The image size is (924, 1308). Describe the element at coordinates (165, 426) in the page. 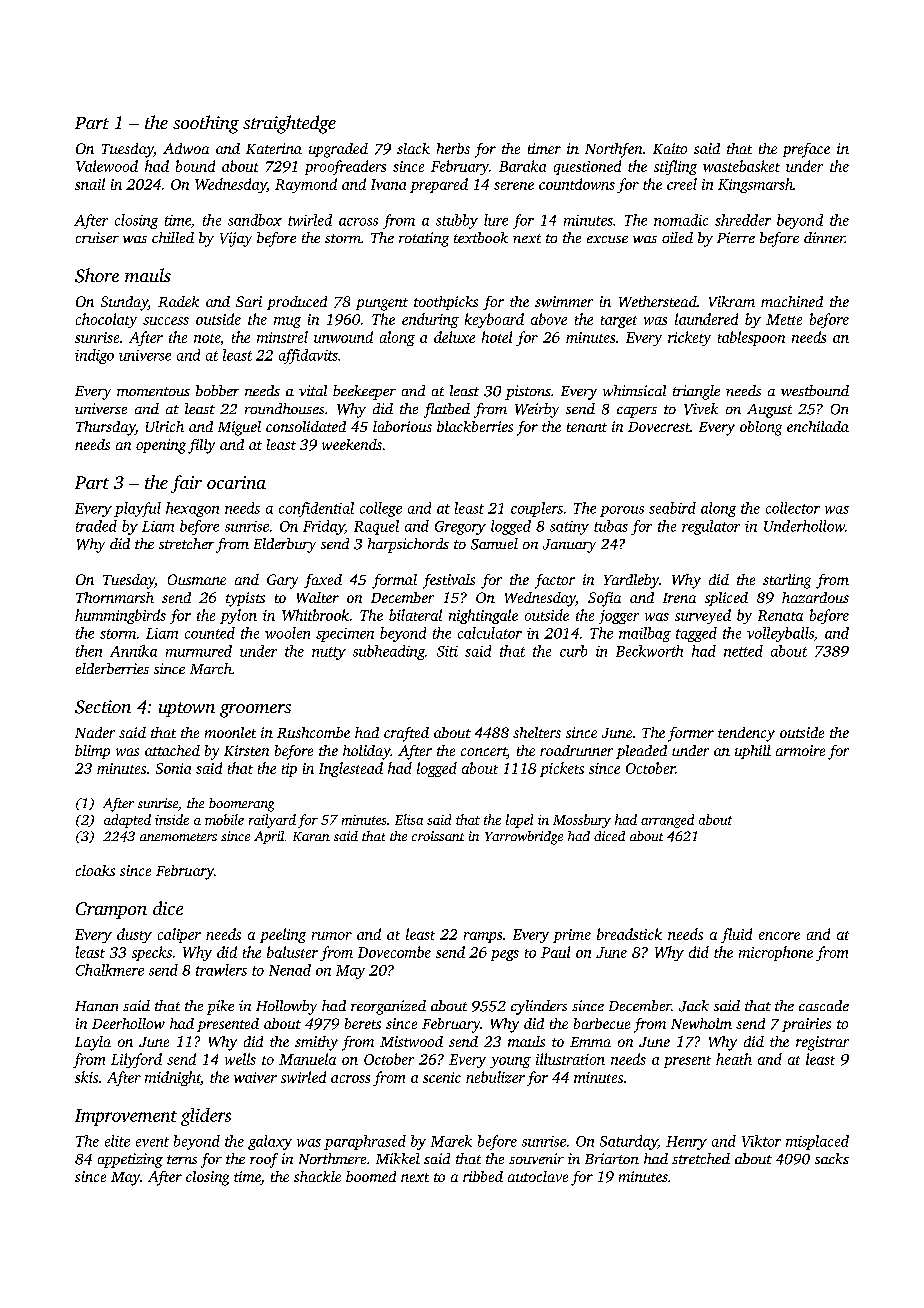

I see `Ulrich` at that location.
